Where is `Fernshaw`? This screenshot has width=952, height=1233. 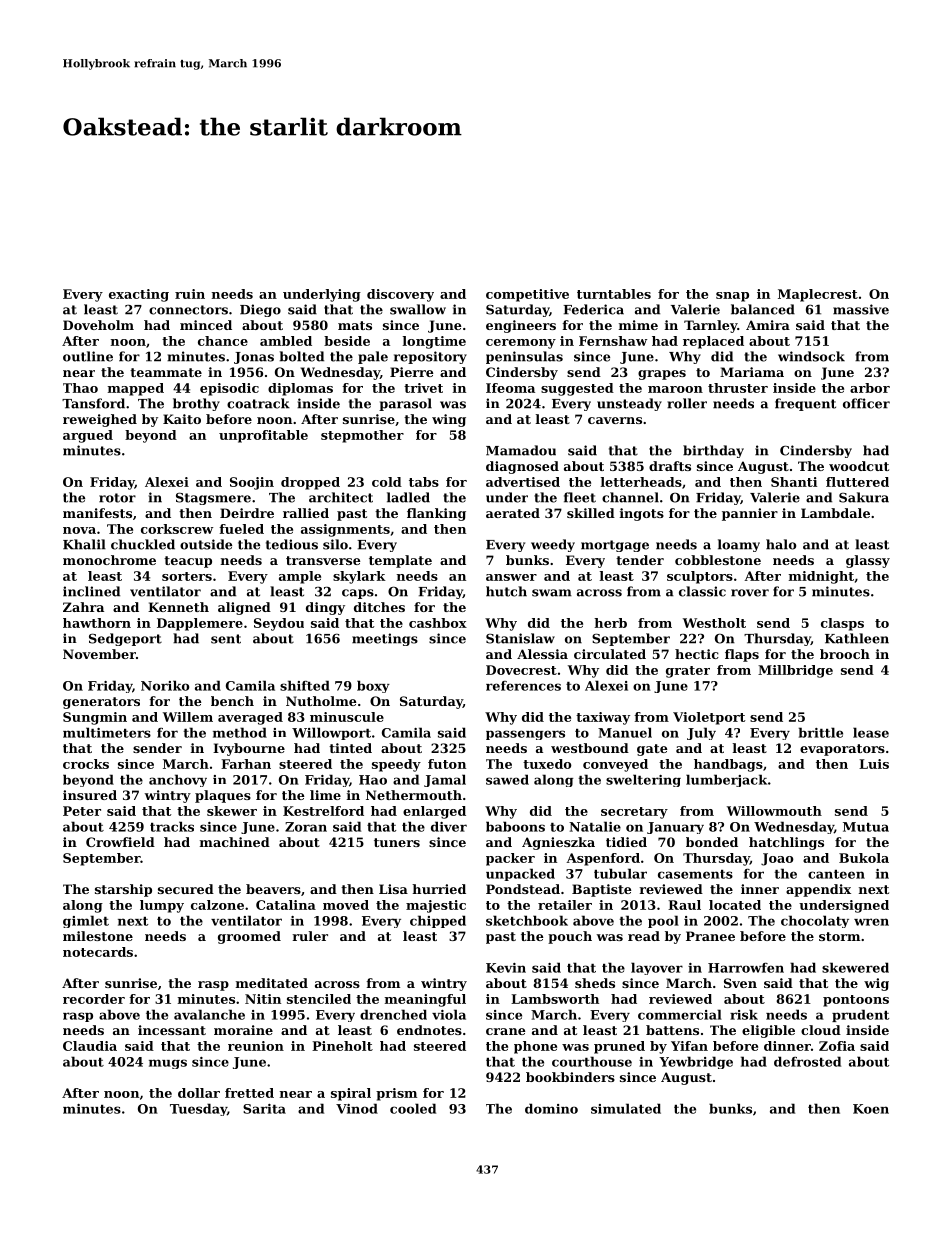
Fernshaw is located at coordinates (613, 341).
